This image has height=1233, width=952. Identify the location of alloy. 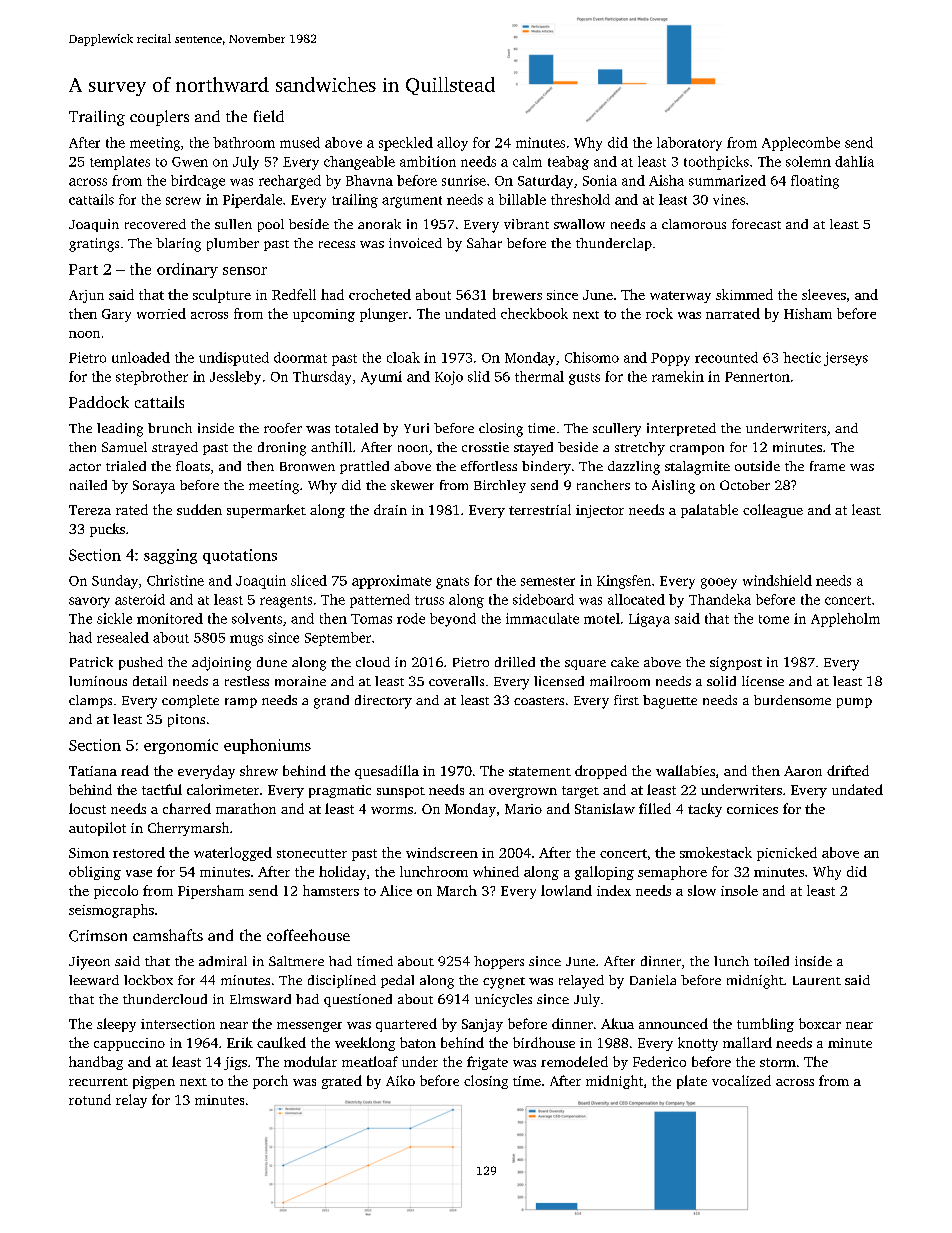
(452, 144).
